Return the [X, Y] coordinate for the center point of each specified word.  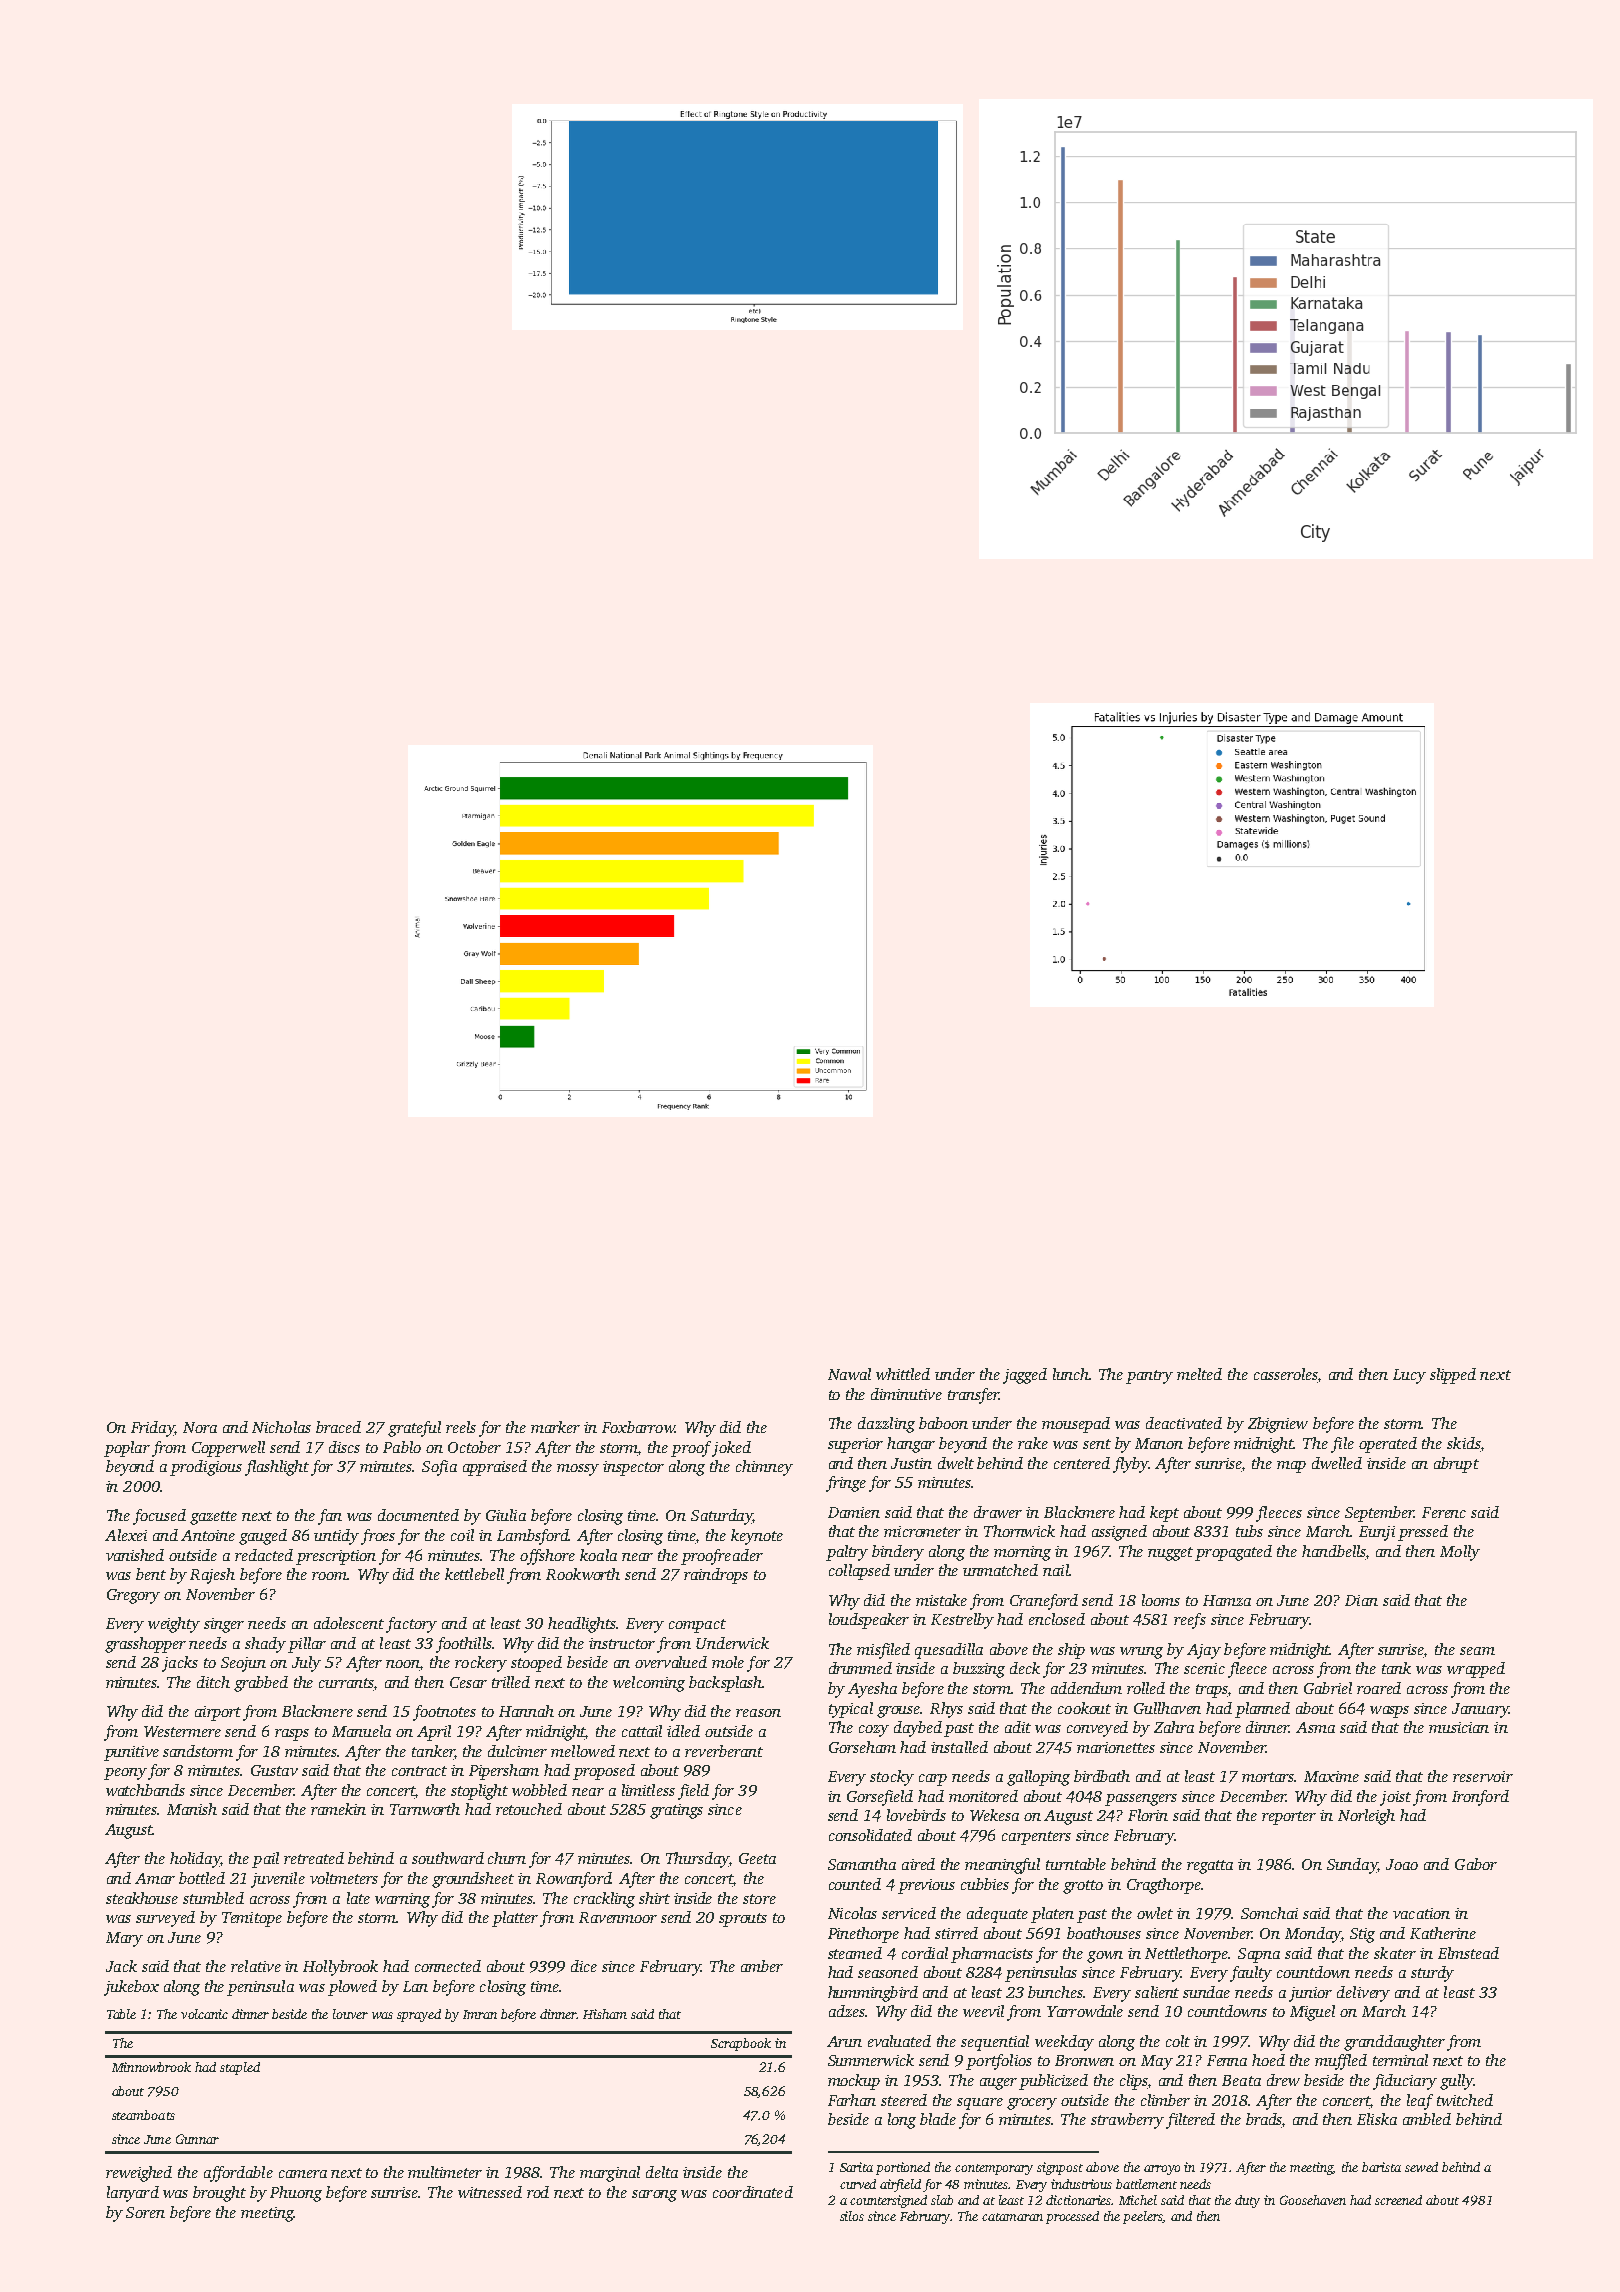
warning [402, 1900]
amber [762, 1966]
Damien [854, 1512]
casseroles [1286, 1375]
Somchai [1269, 1913]
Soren [145, 2212]
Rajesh [212, 1576]
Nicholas [281, 1427]
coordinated [753, 2192]
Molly [1460, 1553]
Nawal [849, 1374]
